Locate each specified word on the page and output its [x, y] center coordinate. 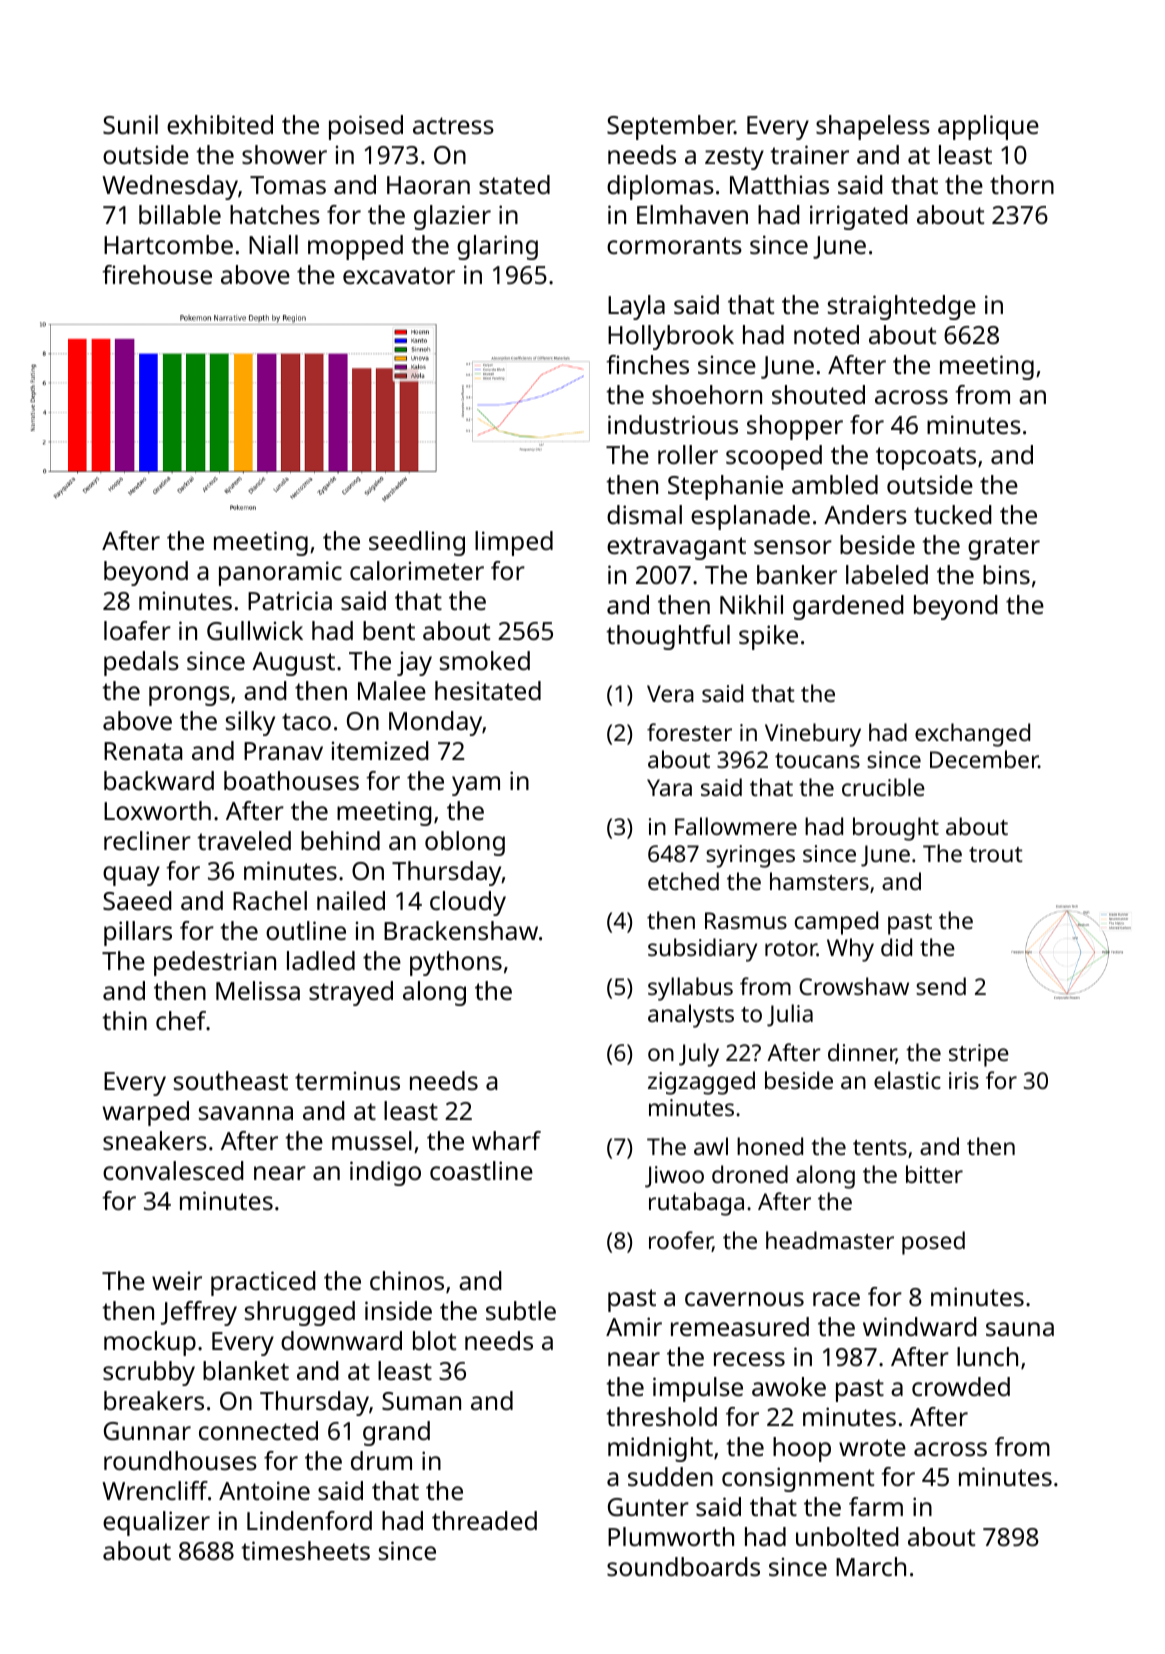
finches [647, 364]
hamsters [819, 881]
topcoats [926, 458]
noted [826, 334]
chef [181, 1020]
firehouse [157, 274]
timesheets [305, 1550]
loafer [137, 630]
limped [514, 543]
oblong [465, 843]
